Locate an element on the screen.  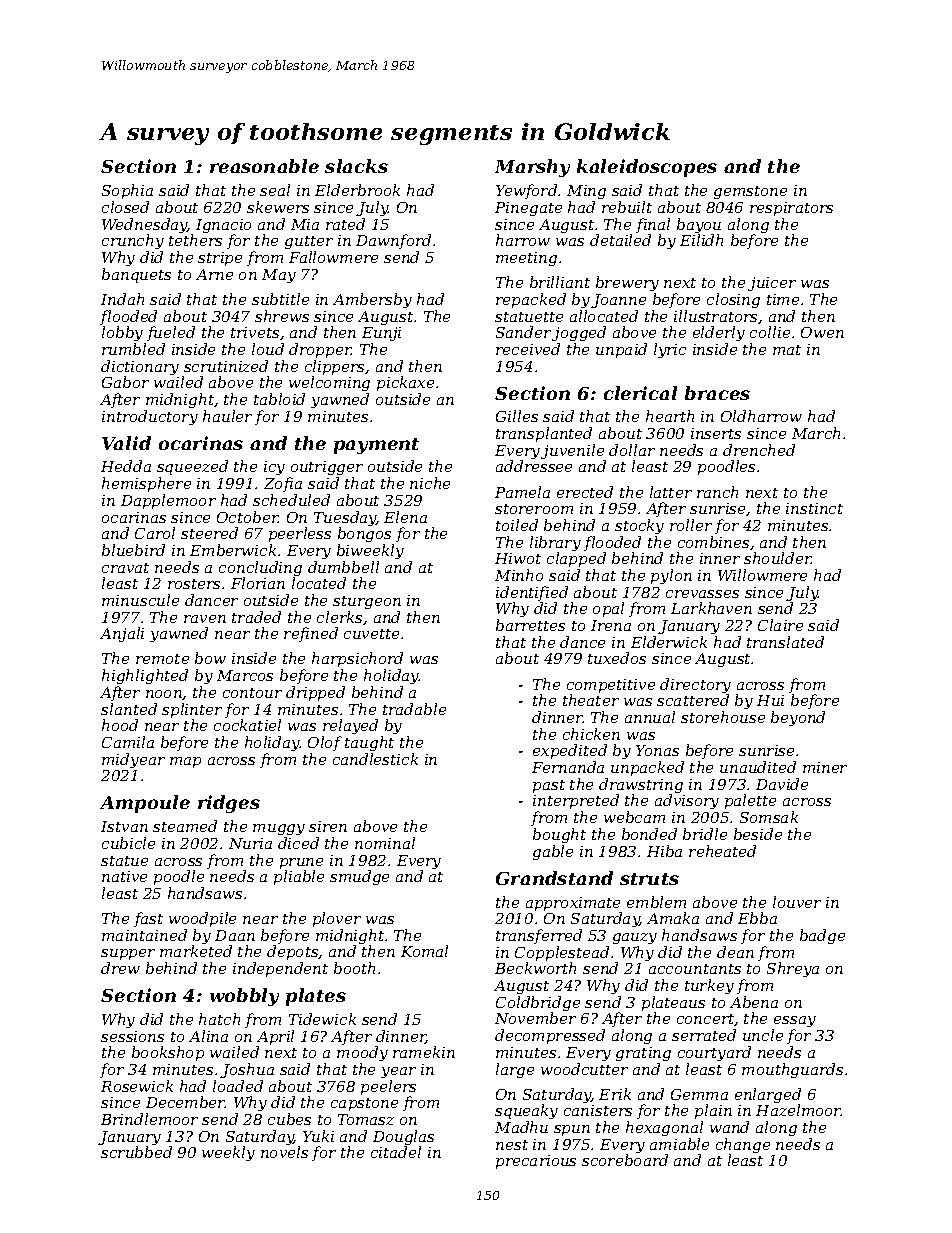
novels is located at coordinates (284, 1152).
